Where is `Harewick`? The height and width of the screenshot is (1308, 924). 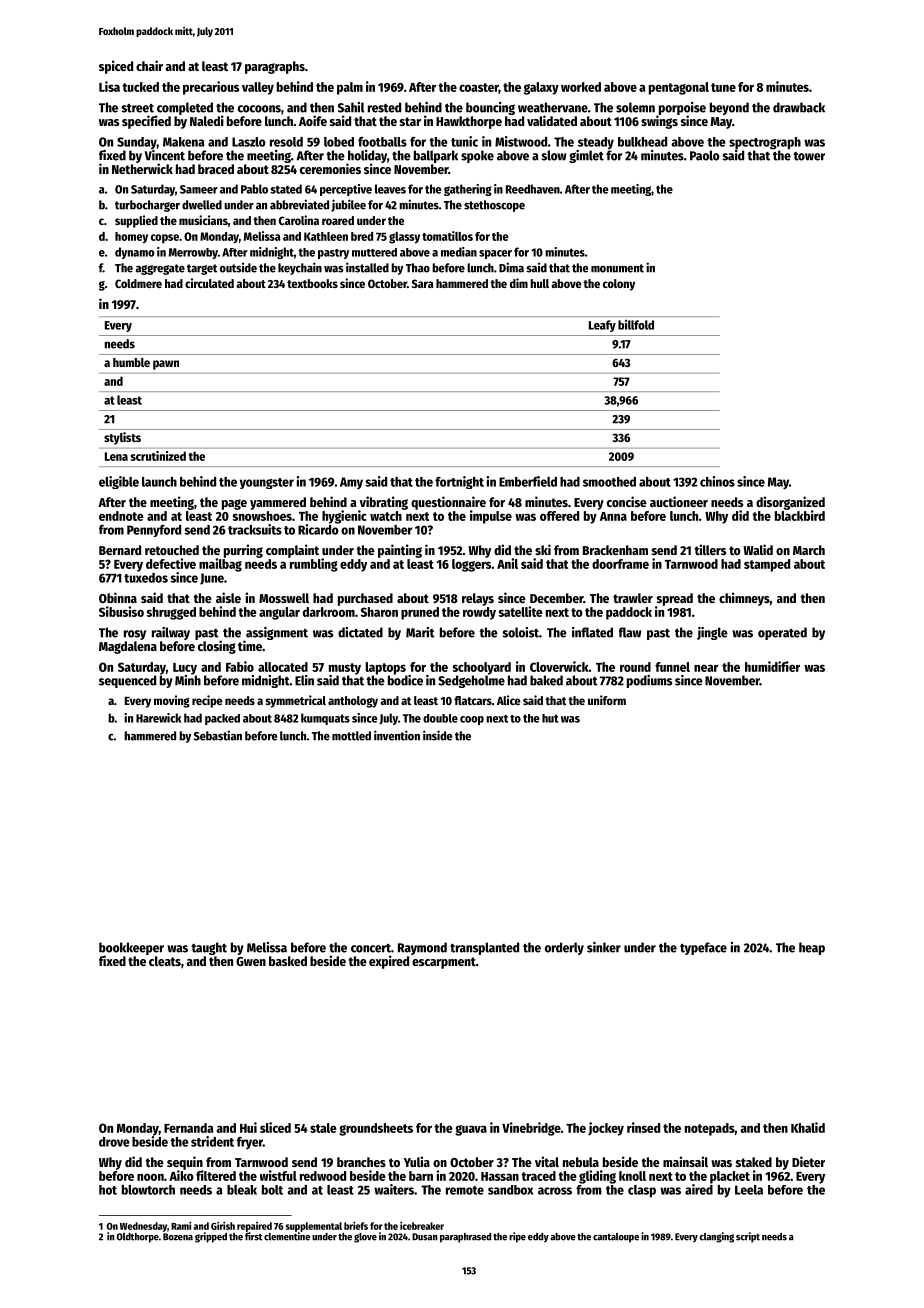 Harewick is located at coordinates (158, 718).
